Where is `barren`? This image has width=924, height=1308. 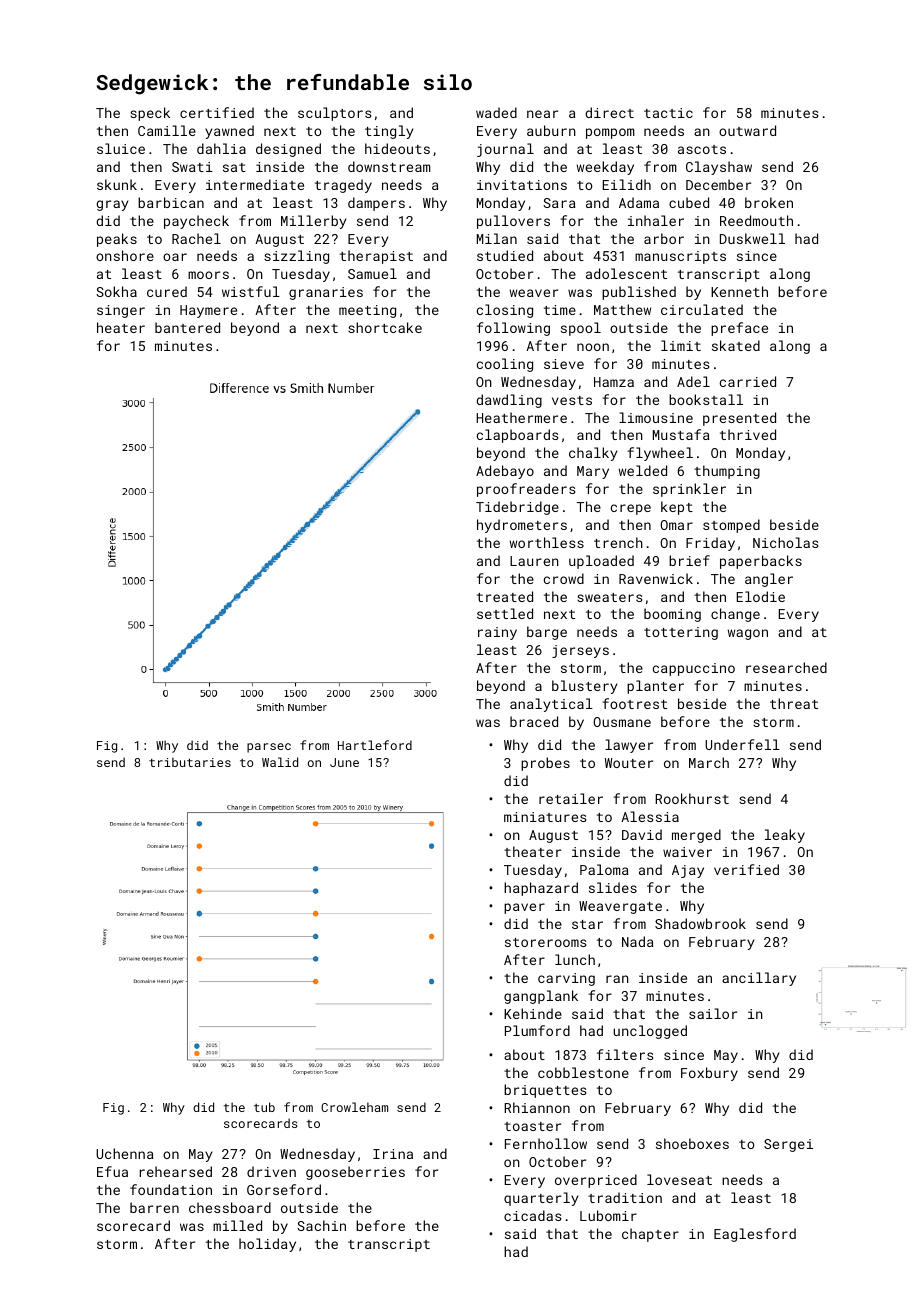 barren is located at coordinates (154, 1207).
